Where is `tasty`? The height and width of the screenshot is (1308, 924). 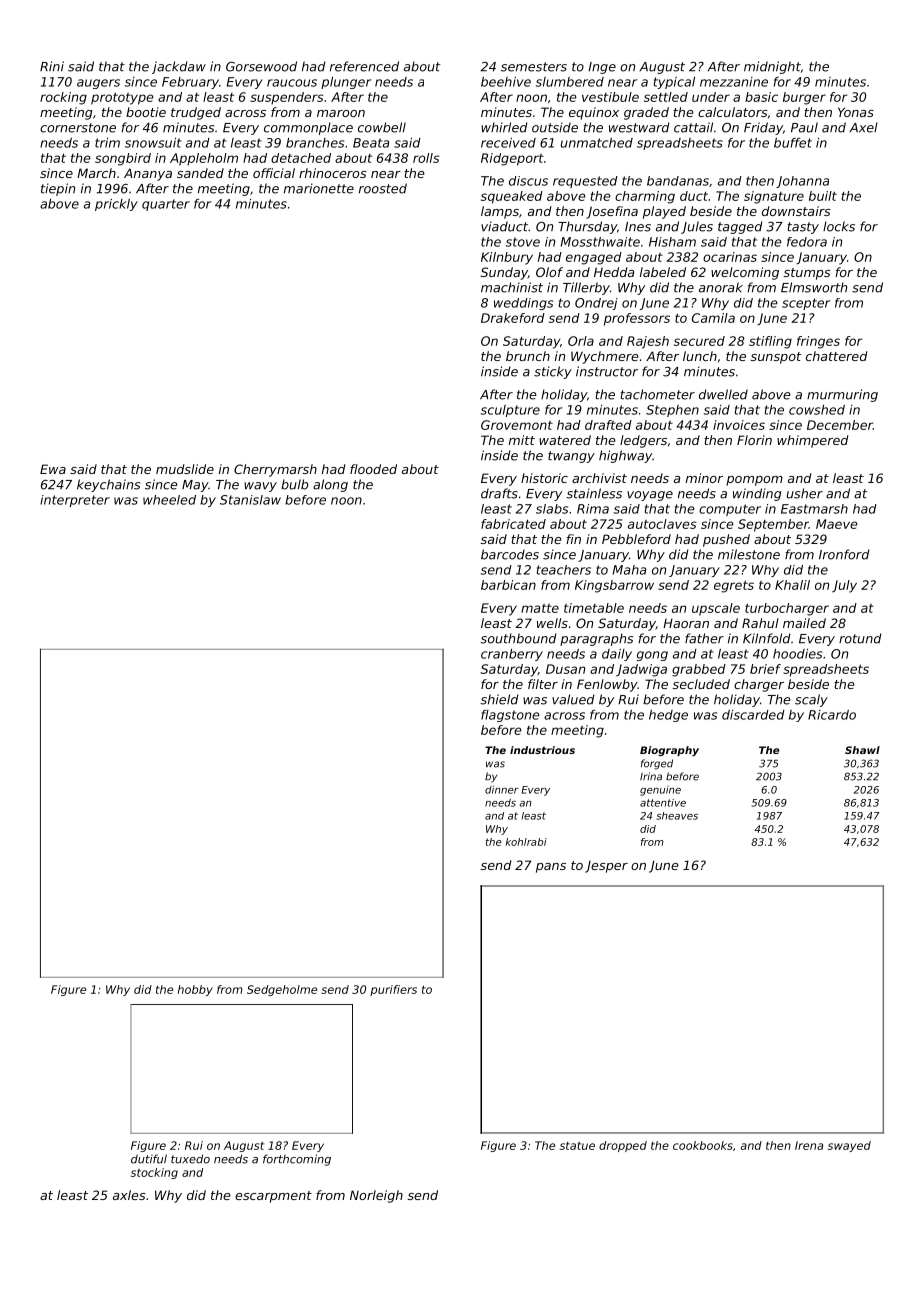
tasty is located at coordinates (803, 228).
